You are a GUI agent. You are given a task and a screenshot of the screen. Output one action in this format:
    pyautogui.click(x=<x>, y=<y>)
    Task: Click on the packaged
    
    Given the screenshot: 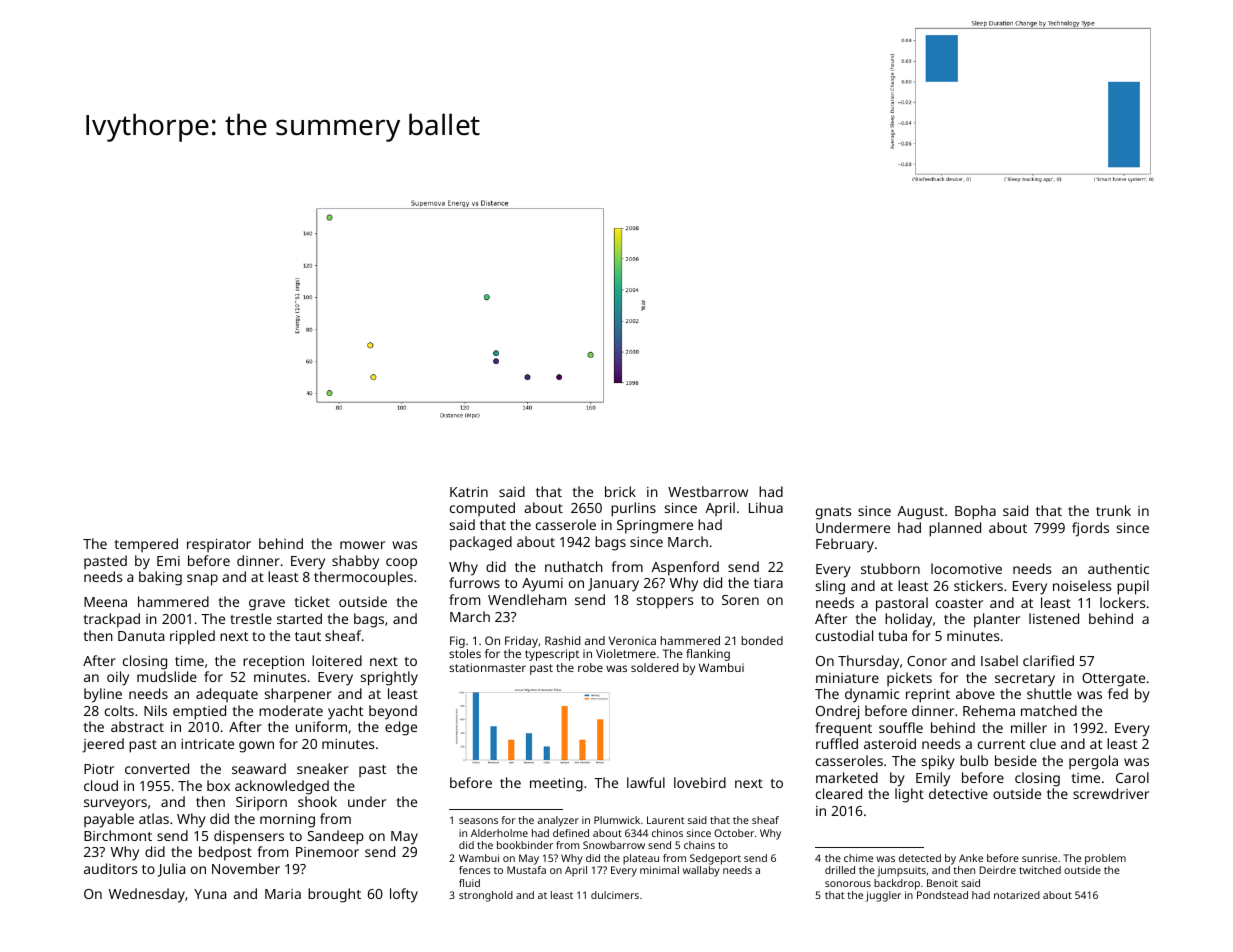 What is the action you would take?
    pyautogui.click(x=481, y=543)
